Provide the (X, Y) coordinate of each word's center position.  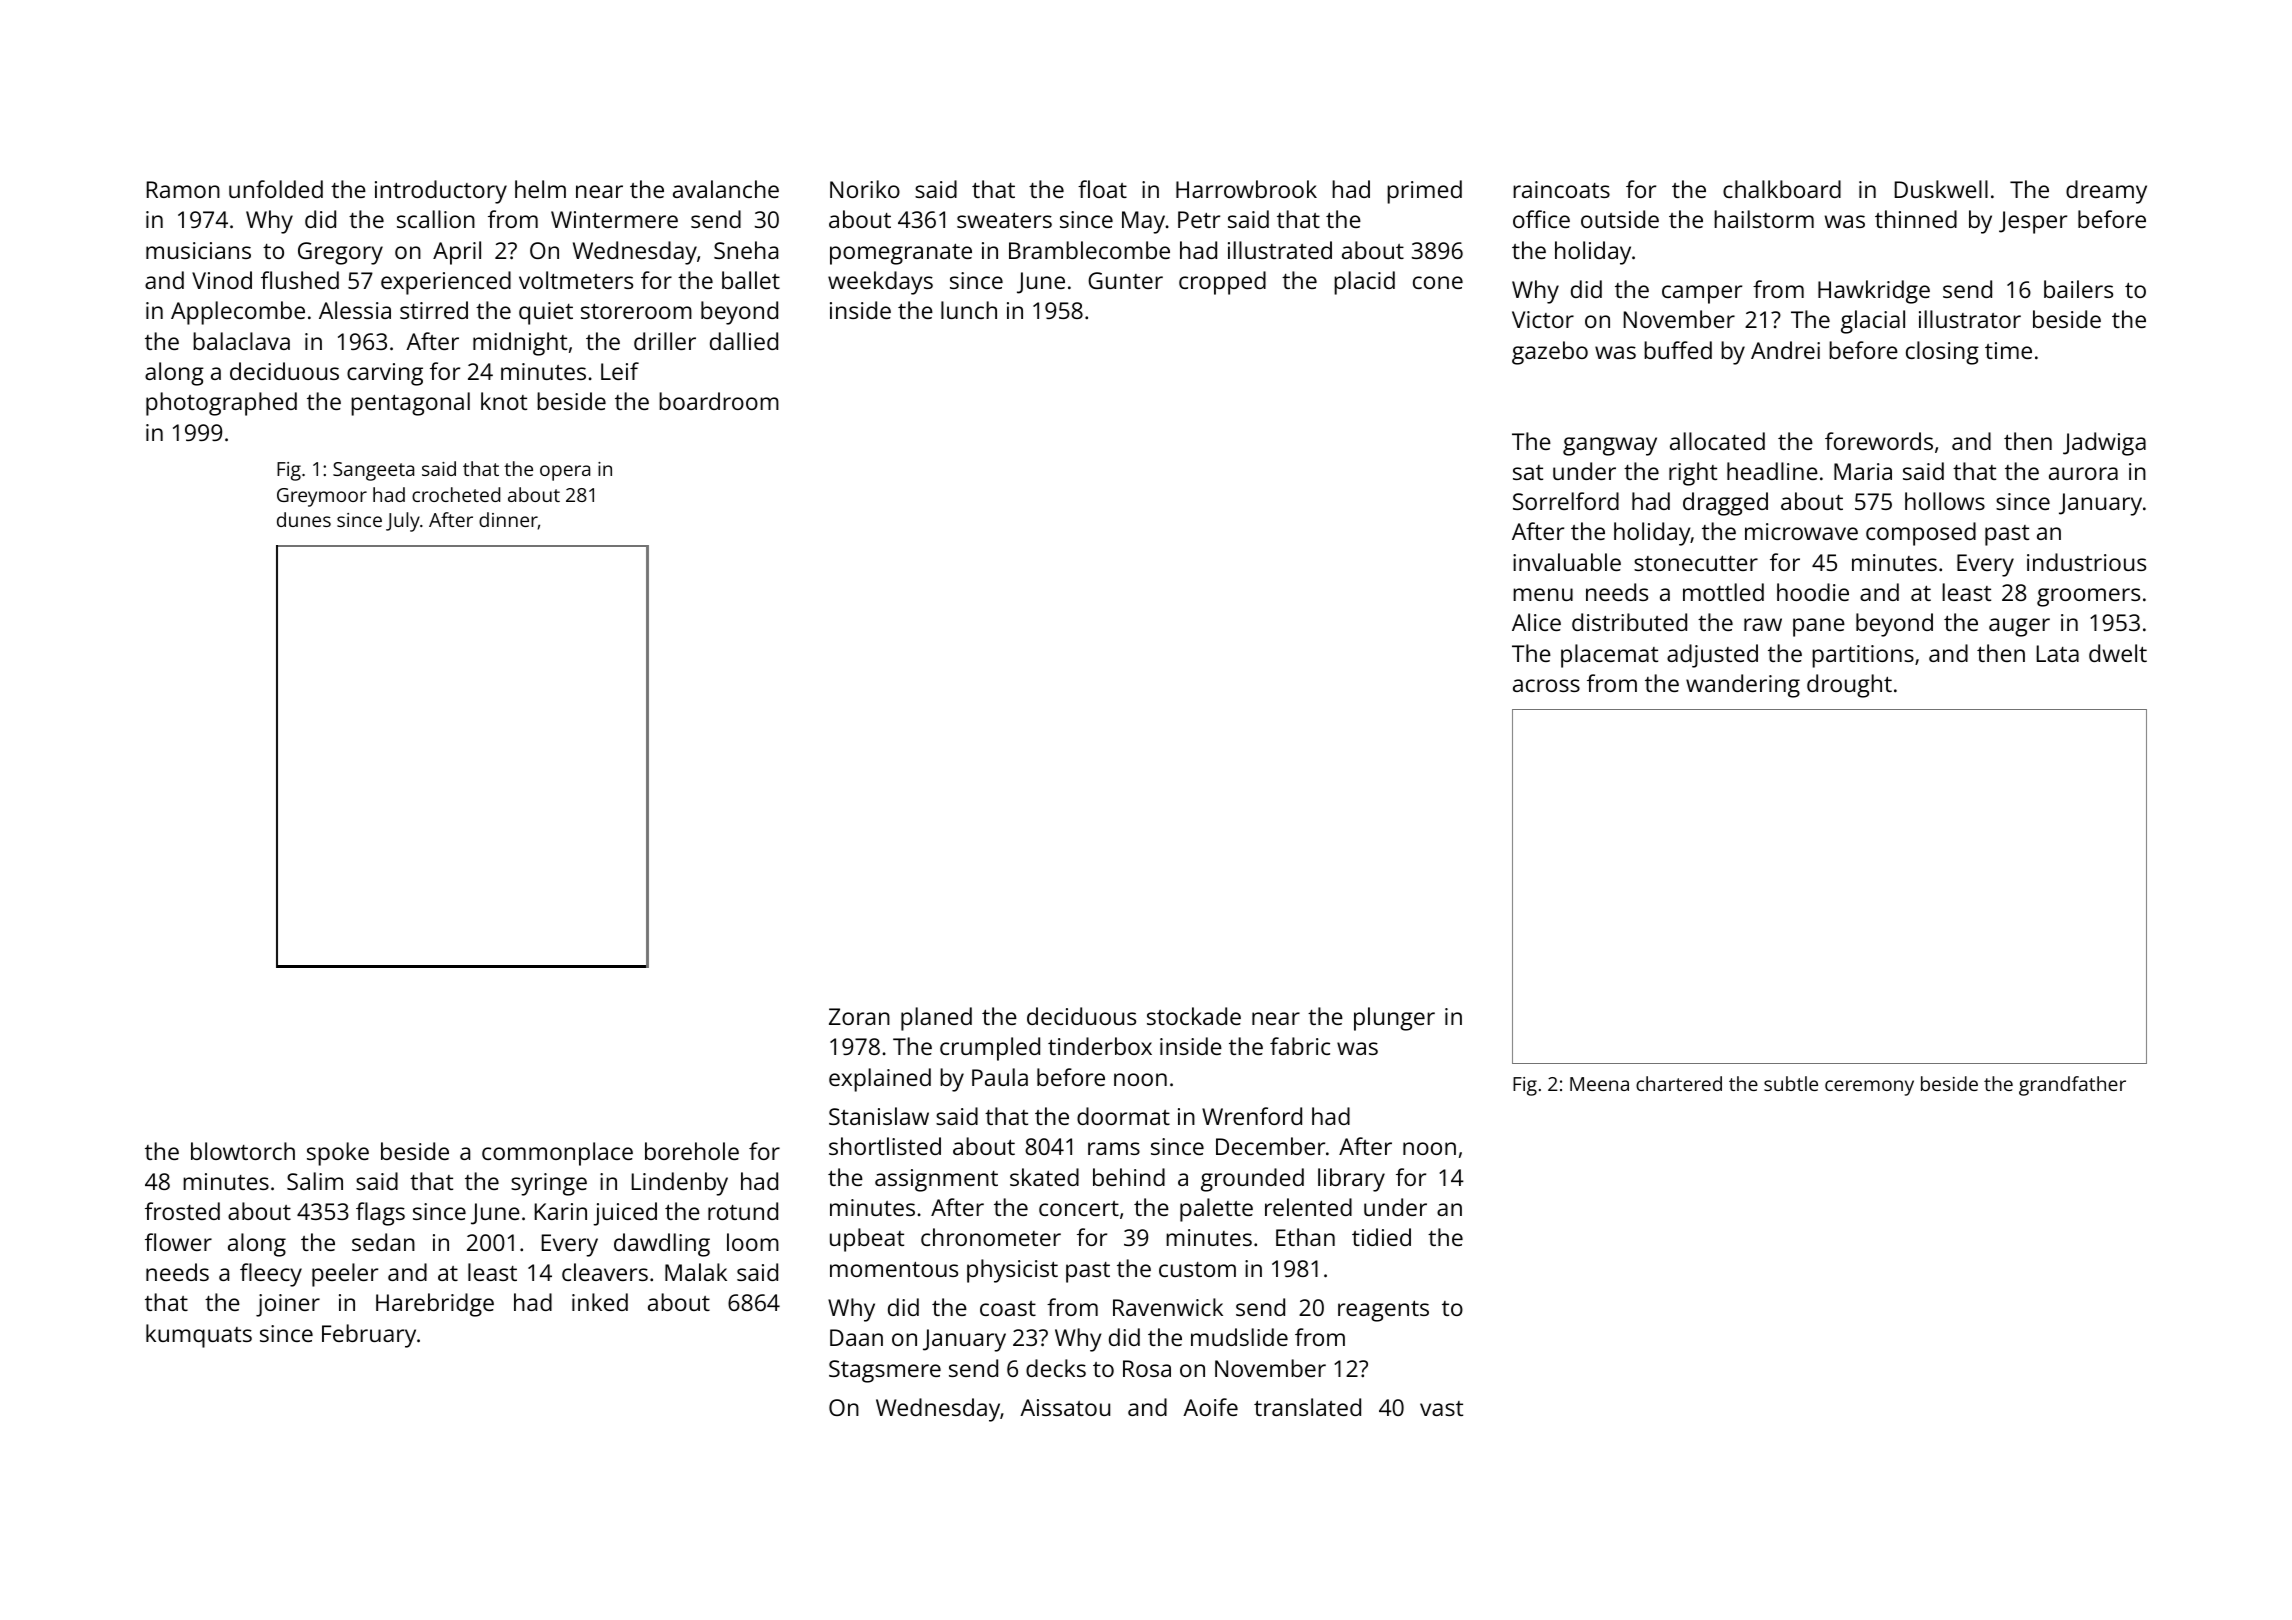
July (403, 522)
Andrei (1785, 350)
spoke (338, 1154)
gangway (1610, 446)
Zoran (859, 1016)
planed (936, 1019)
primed (1424, 192)
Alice (1536, 622)
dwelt (2118, 653)
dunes (304, 519)
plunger (1394, 1019)
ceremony (1869, 1088)
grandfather (2072, 1086)
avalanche (726, 189)
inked (600, 1302)
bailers (2078, 289)
